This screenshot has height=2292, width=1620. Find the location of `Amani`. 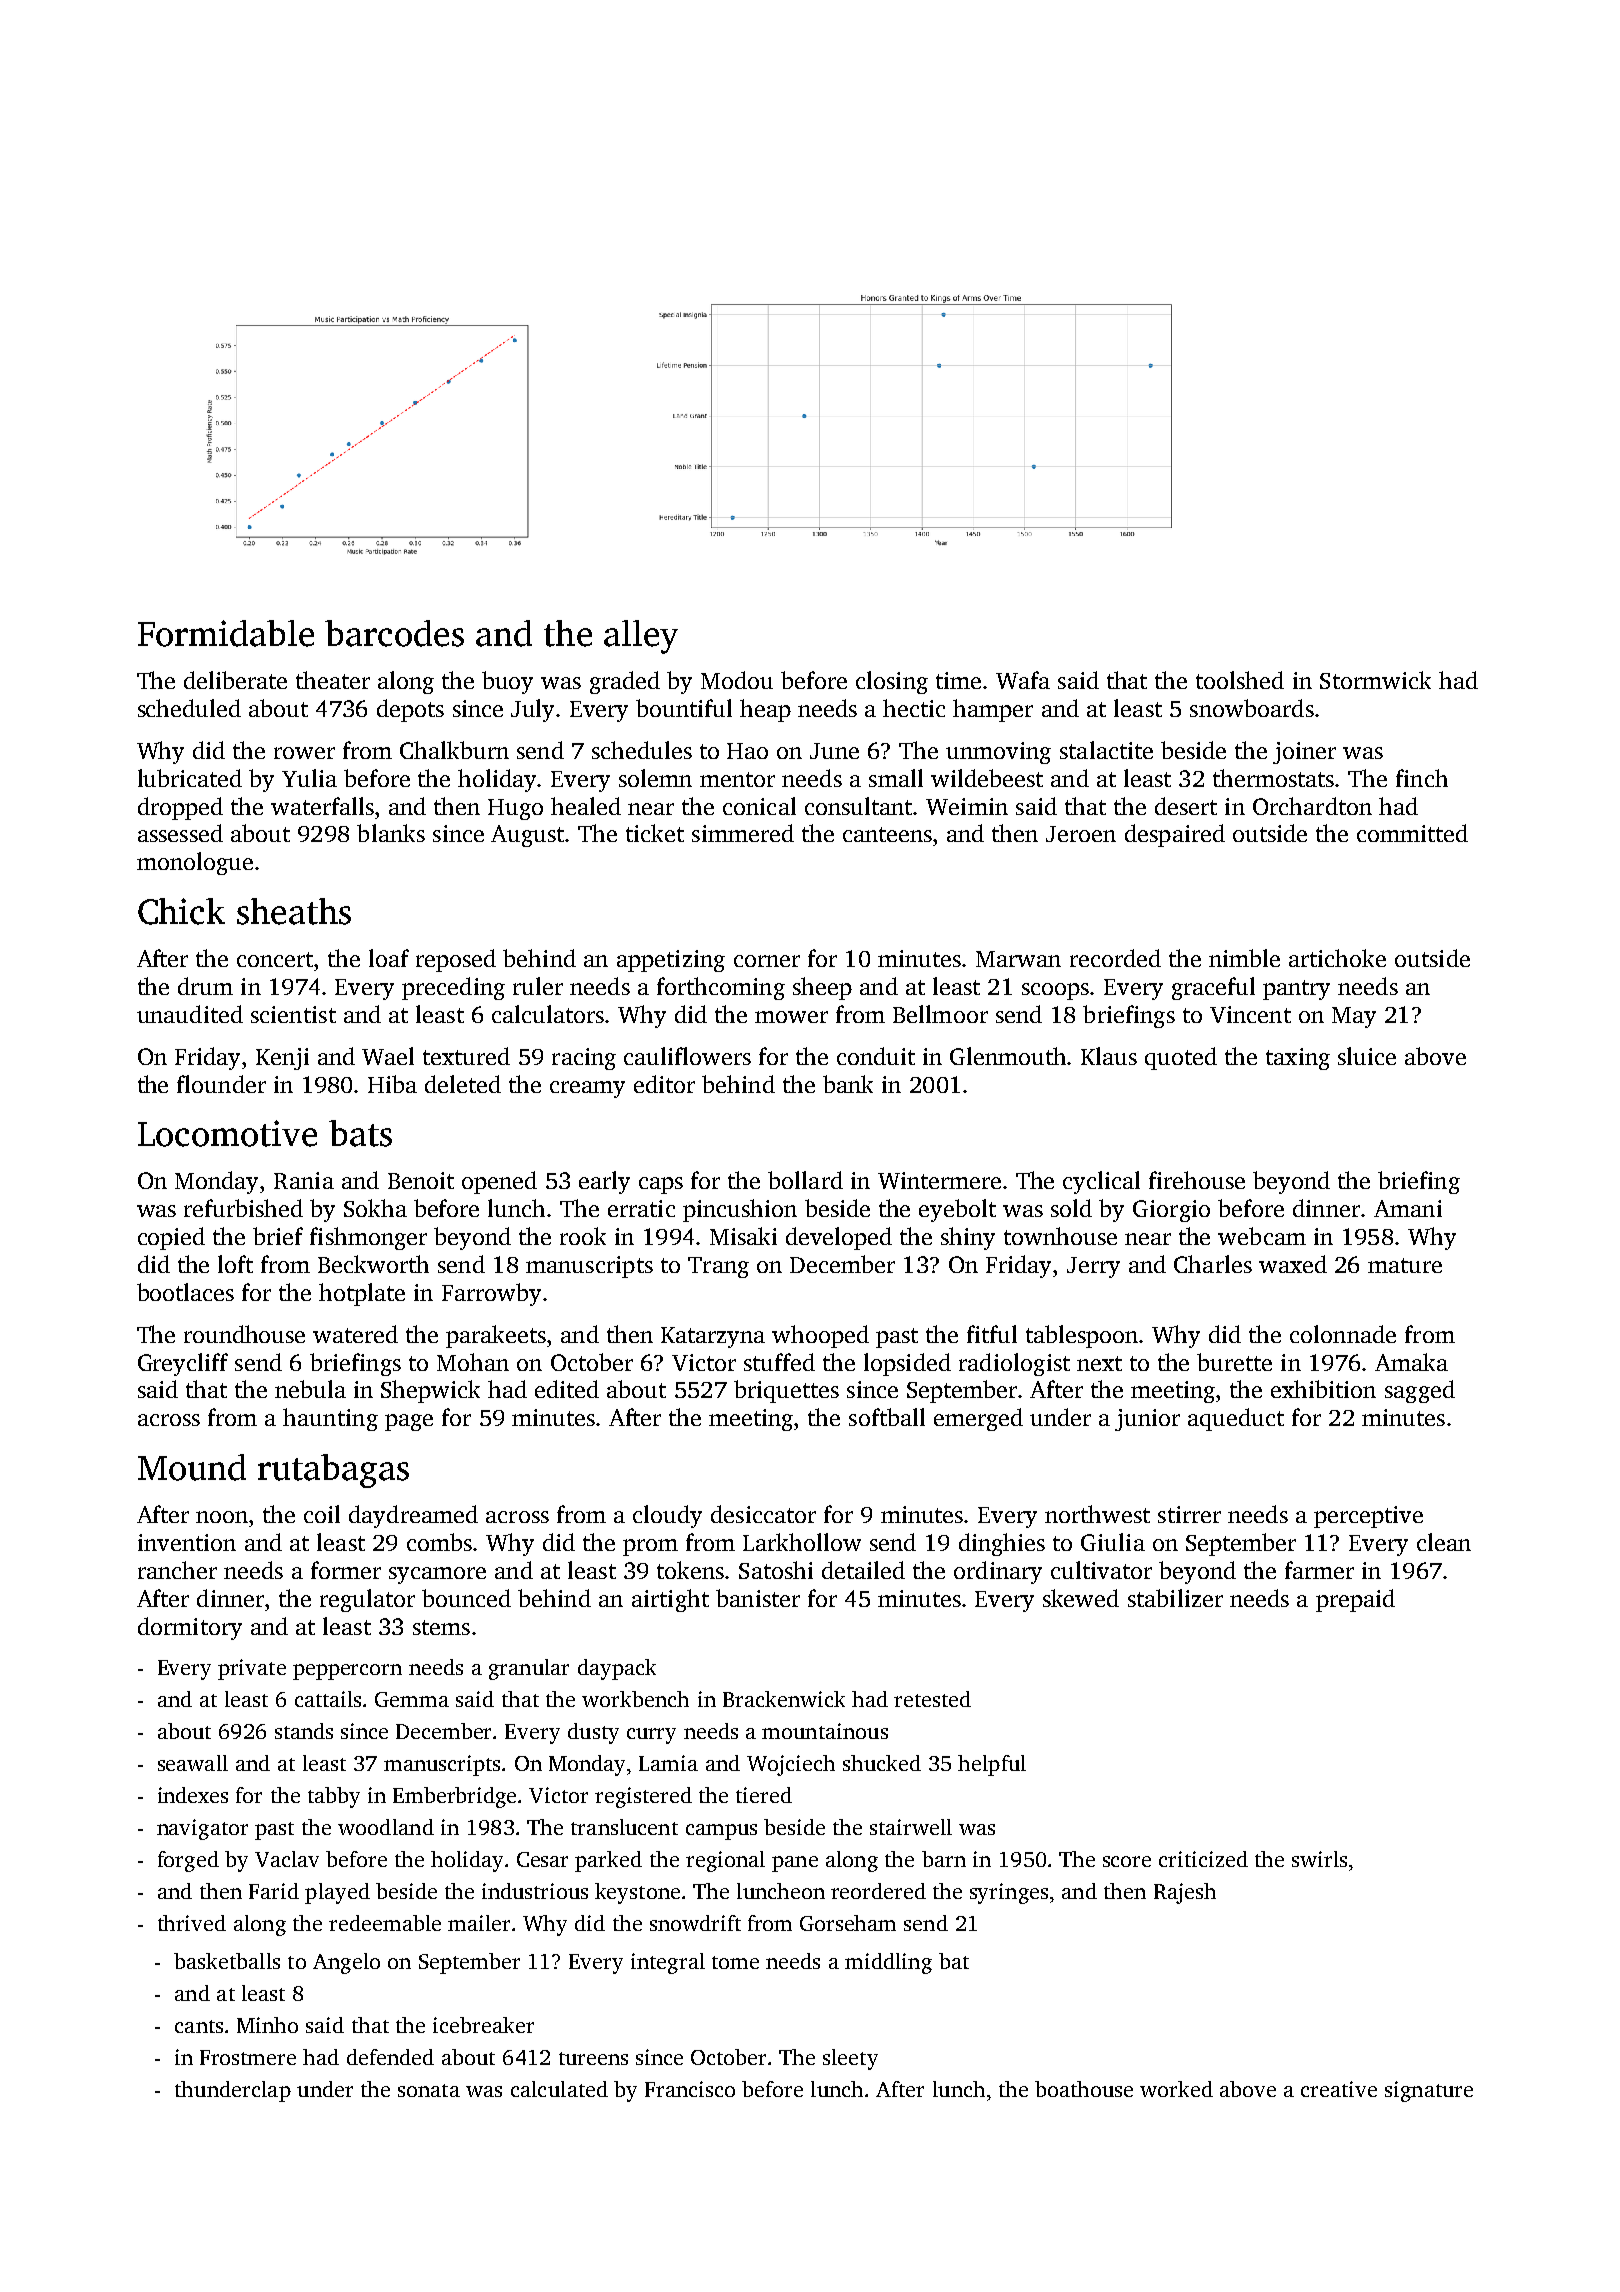

Amani is located at coordinates (1408, 1208).
